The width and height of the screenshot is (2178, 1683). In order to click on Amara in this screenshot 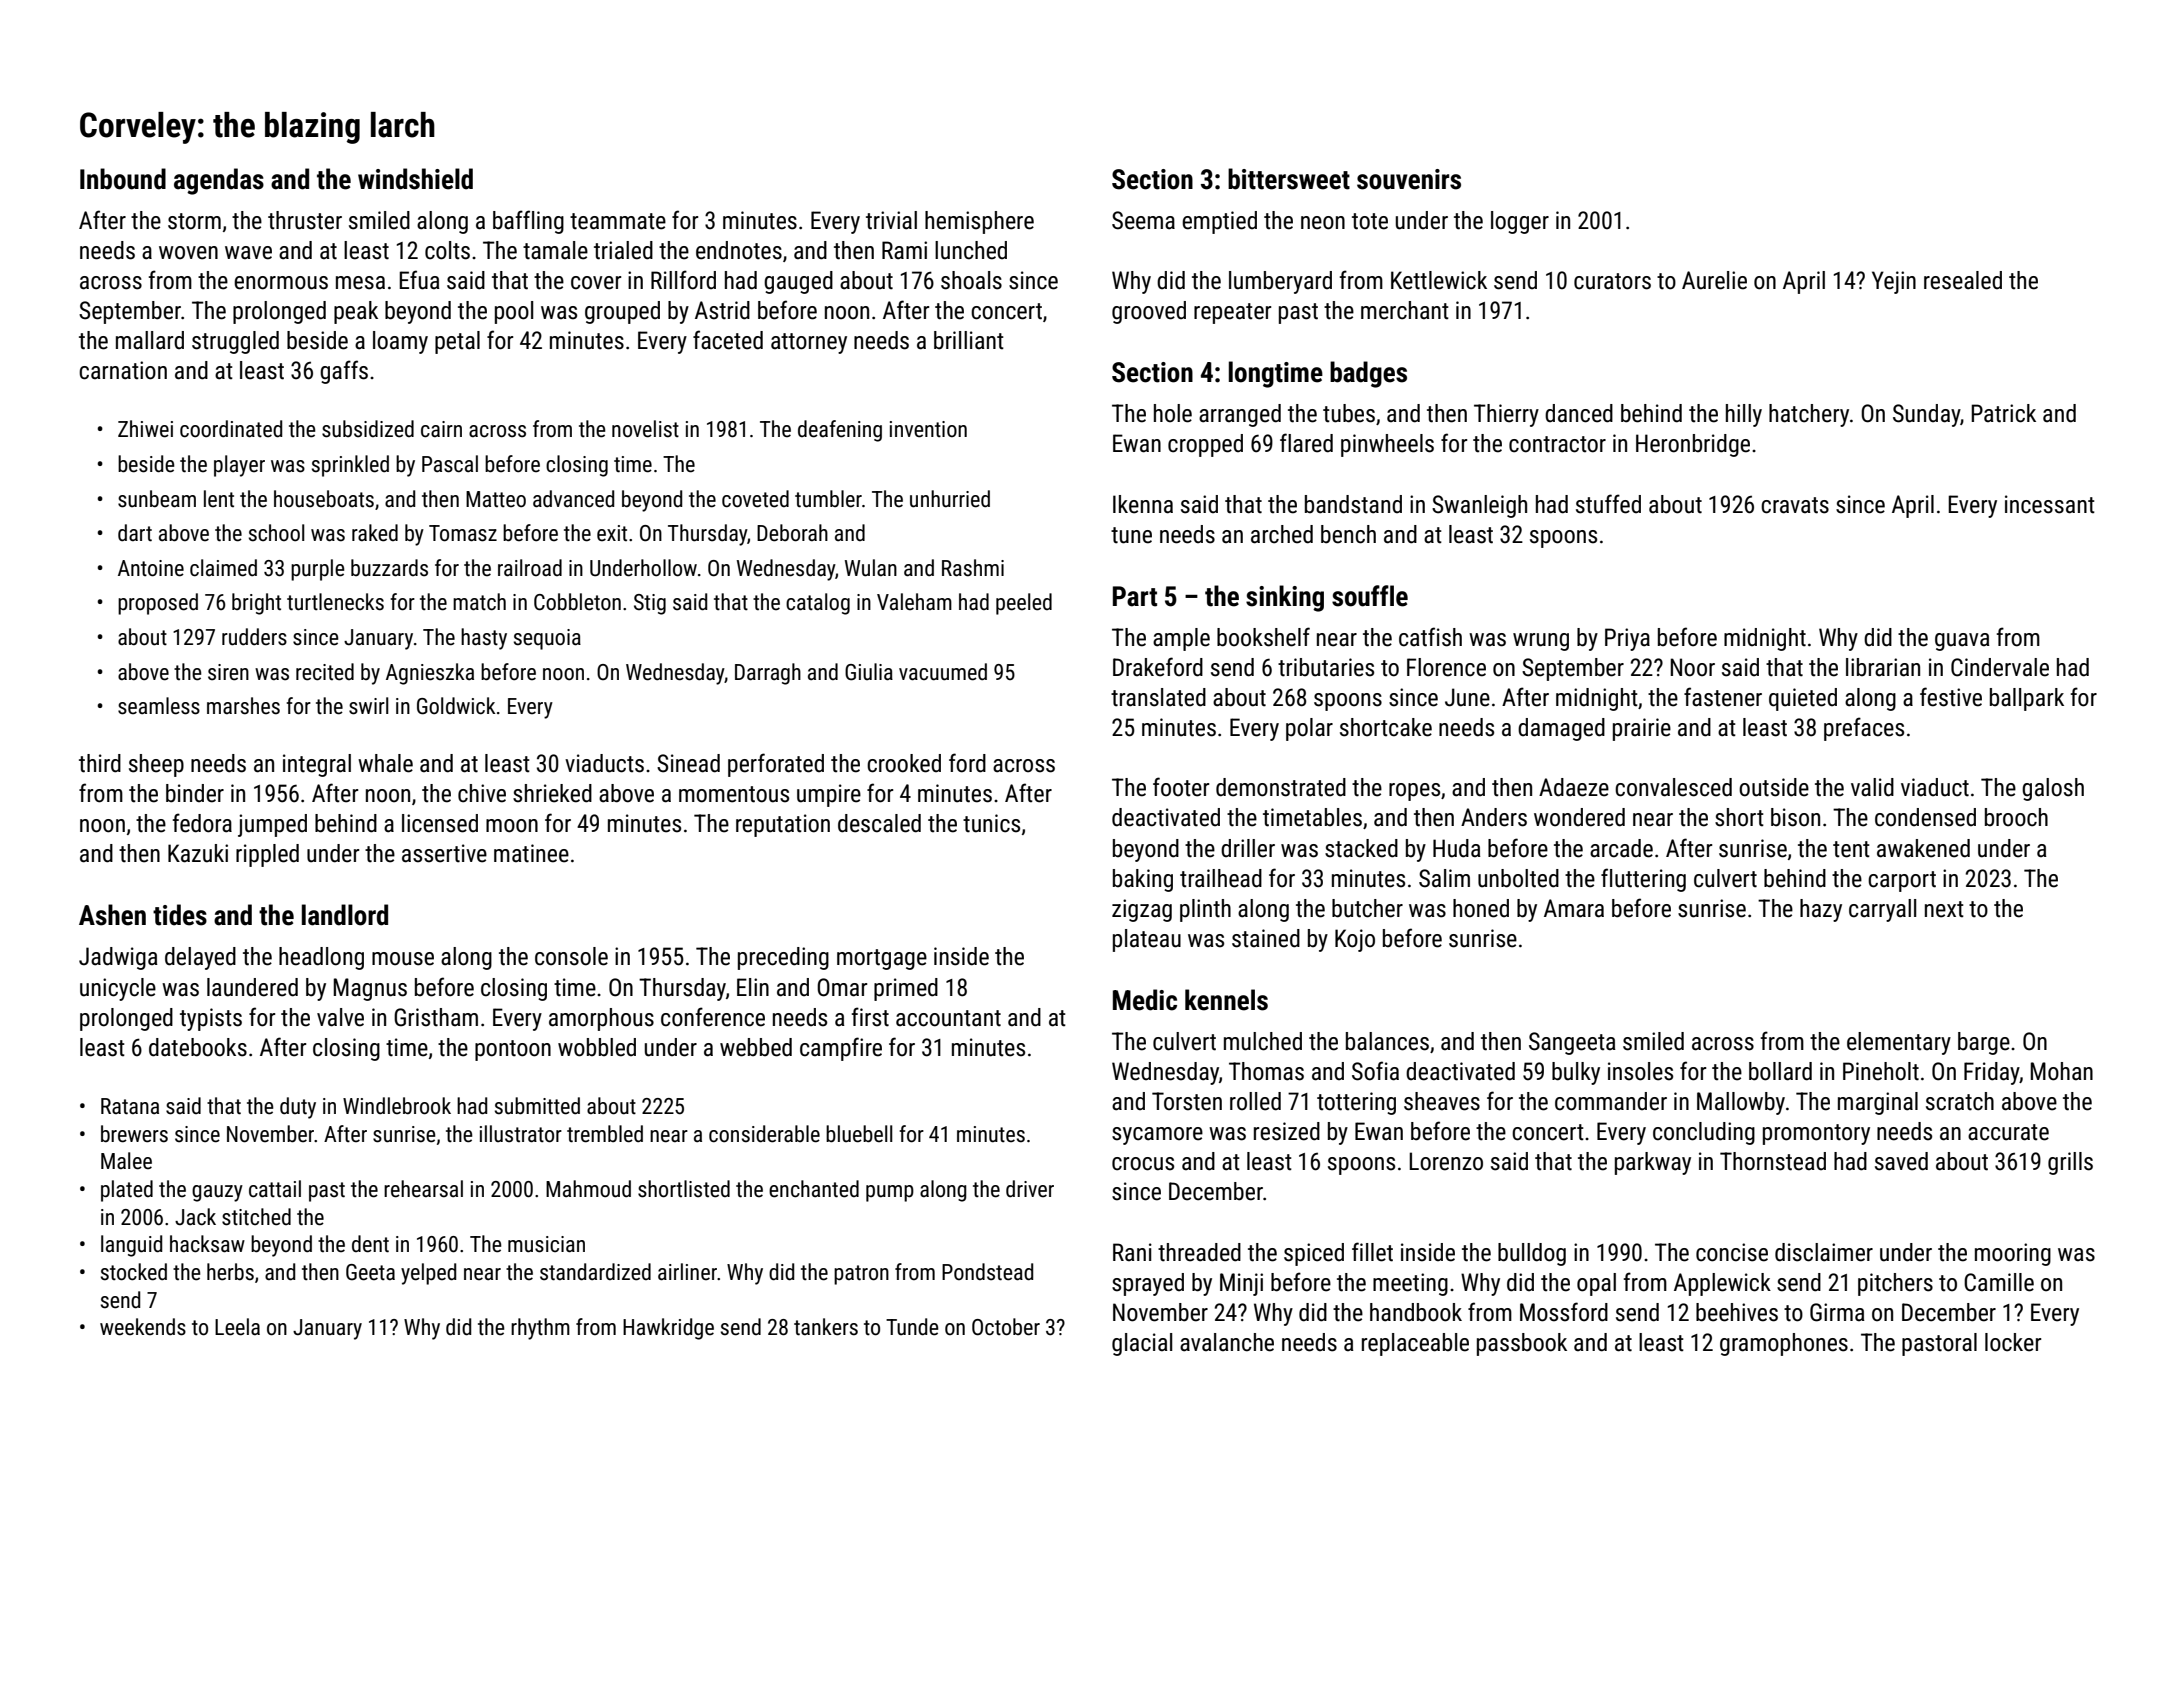, I will do `click(1574, 908)`.
